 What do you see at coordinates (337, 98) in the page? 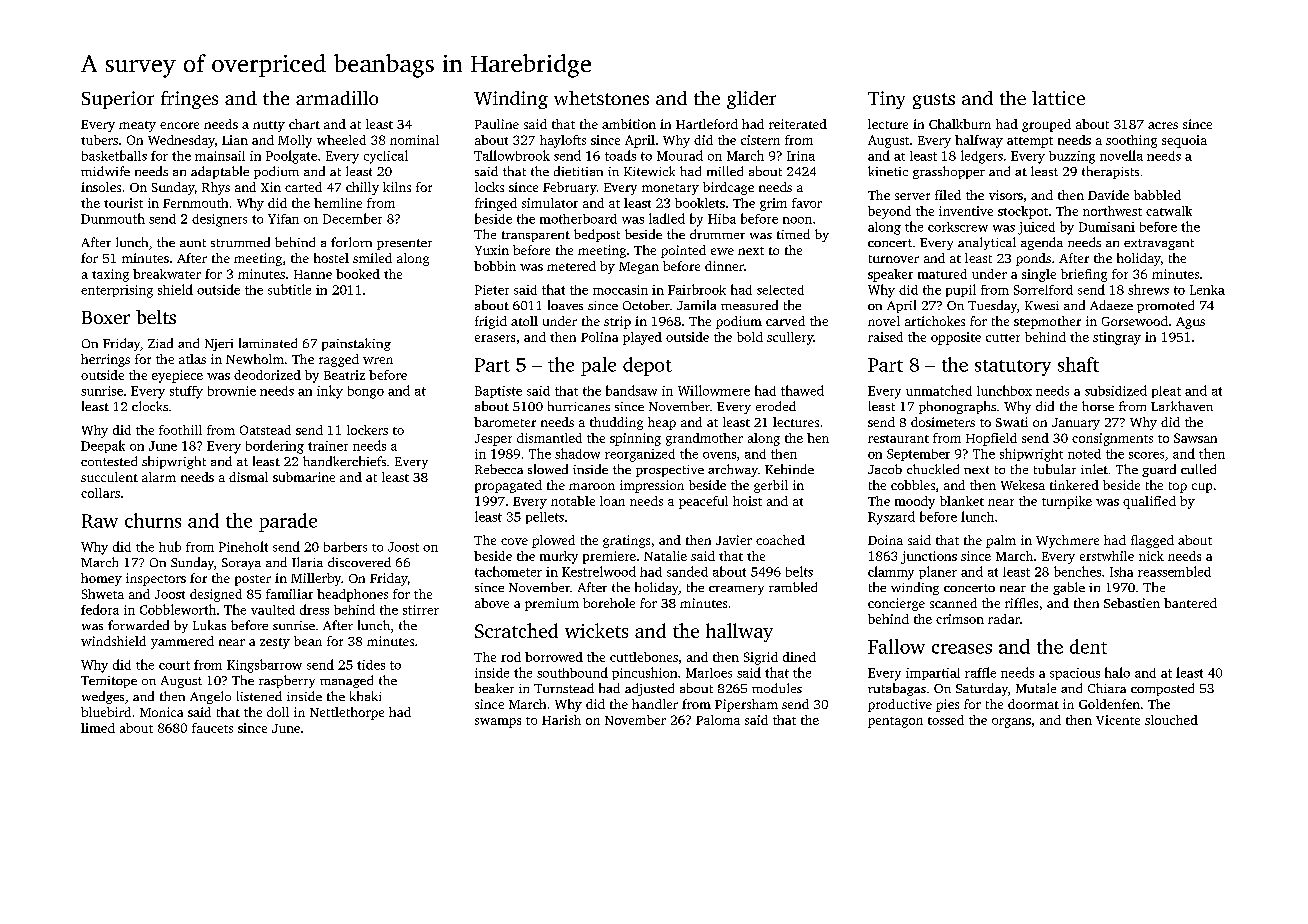
I see `armadillo` at bounding box center [337, 98].
